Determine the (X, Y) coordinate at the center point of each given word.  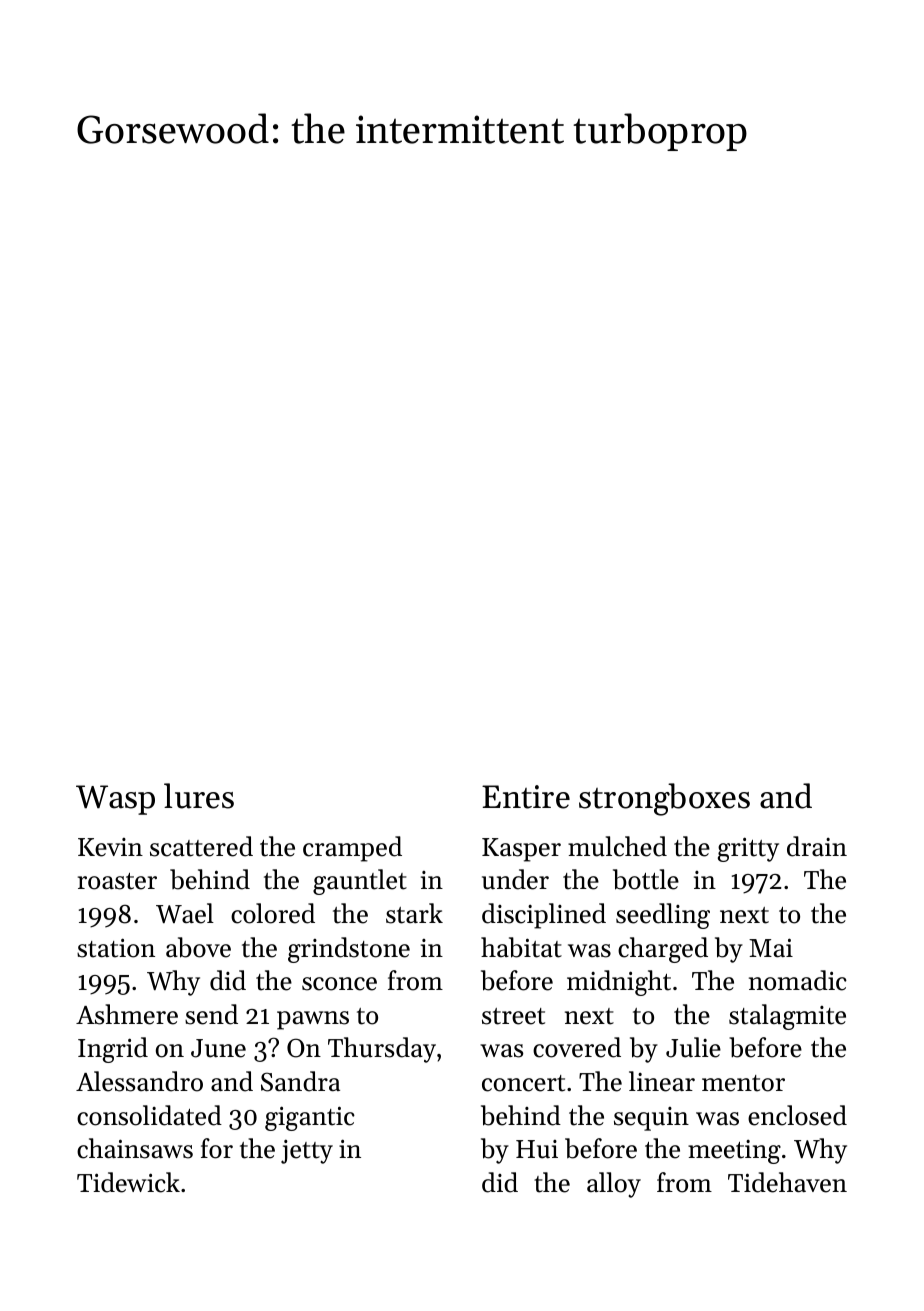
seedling (663, 916)
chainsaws (135, 1148)
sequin (651, 1119)
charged (663, 950)
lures (199, 796)
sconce (339, 984)
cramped (352, 849)
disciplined (544, 916)
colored (273, 913)
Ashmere (127, 1014)
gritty (748, 849)
